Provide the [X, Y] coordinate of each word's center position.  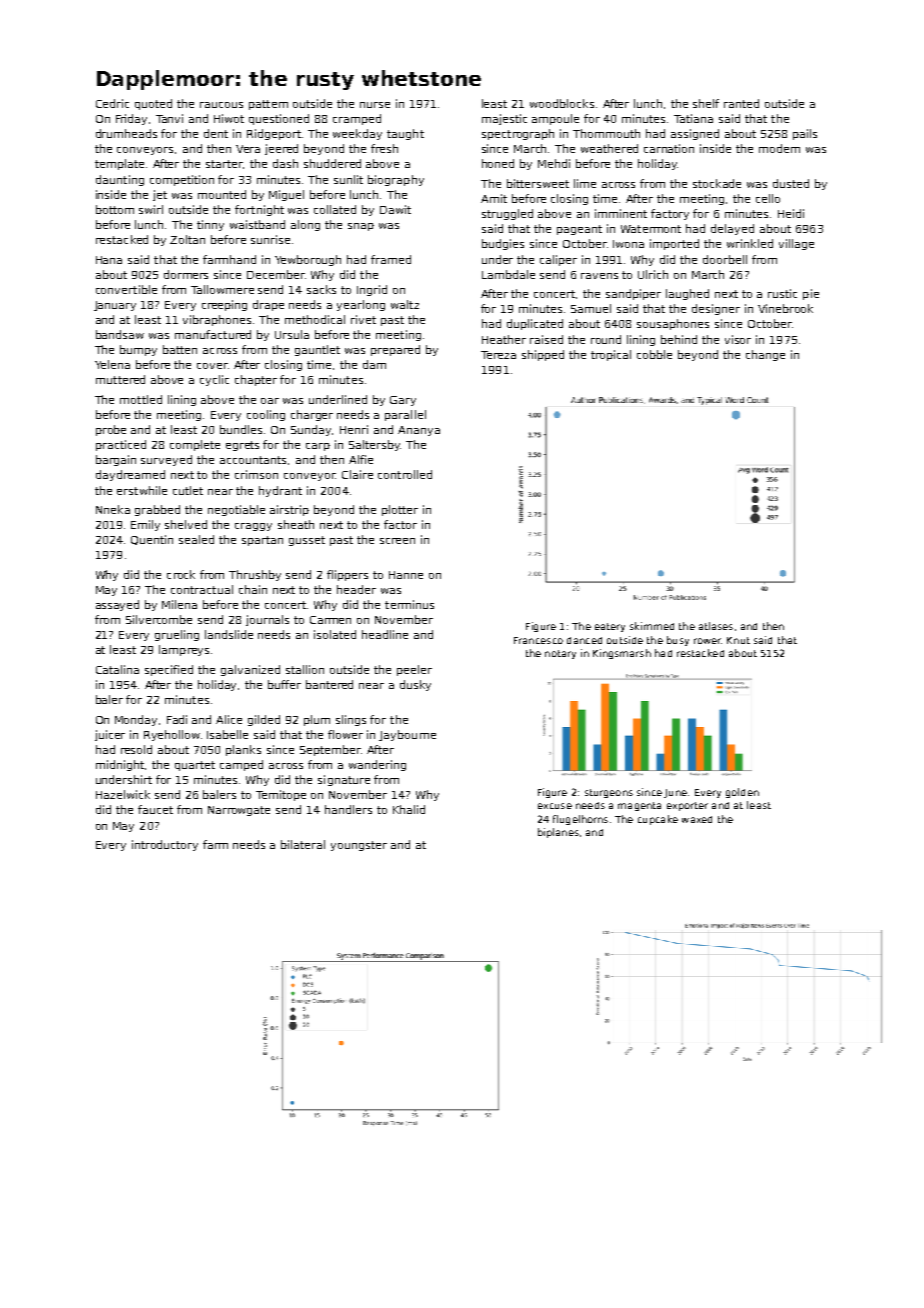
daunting [120, 180]
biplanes [558, 833]
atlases [716, 626]
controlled [405, 474]
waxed [697, 819]
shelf [706, 103]
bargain [116, 460]
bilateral [303, 844]
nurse [375, 105]
